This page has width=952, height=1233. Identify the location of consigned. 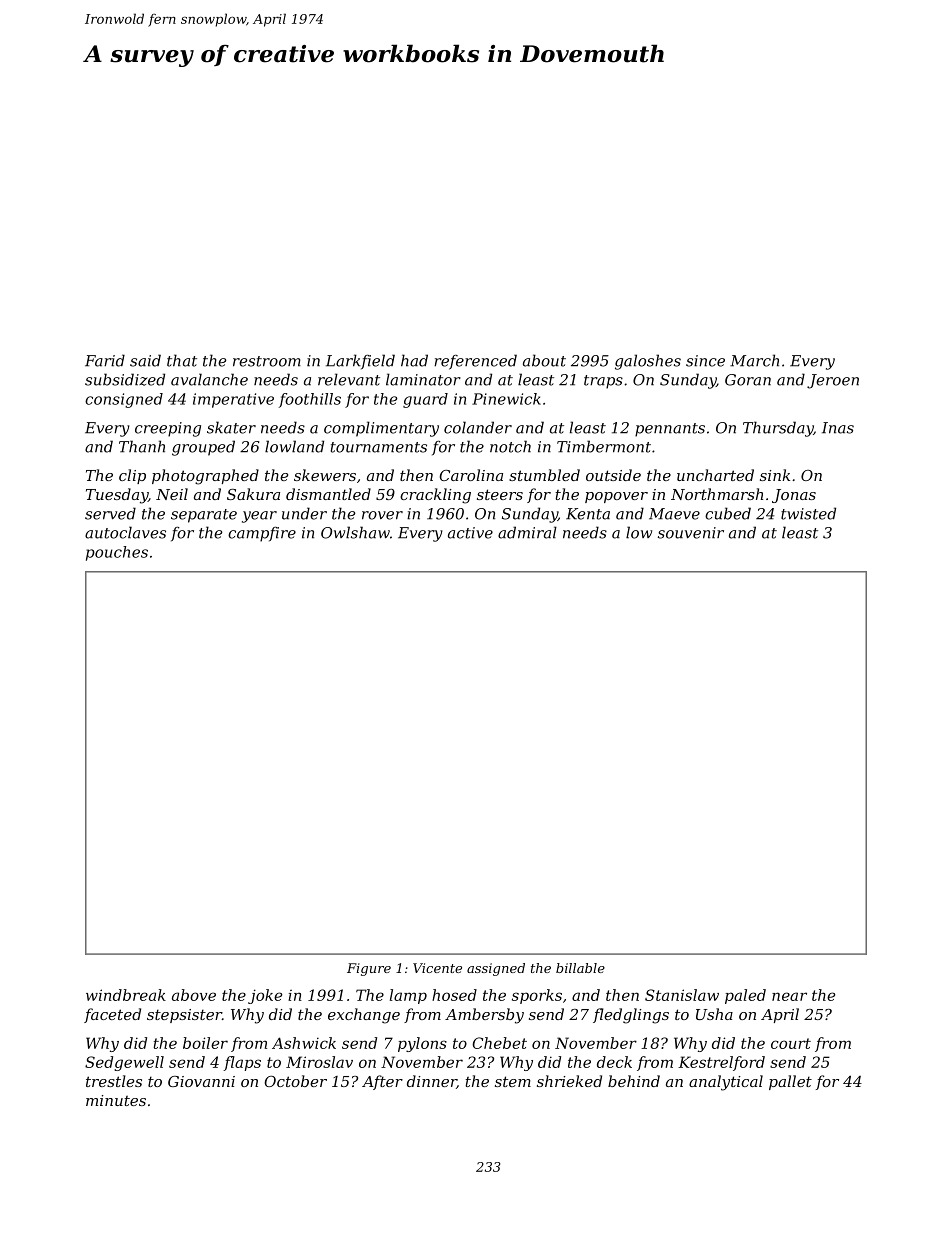
(124, 400).
